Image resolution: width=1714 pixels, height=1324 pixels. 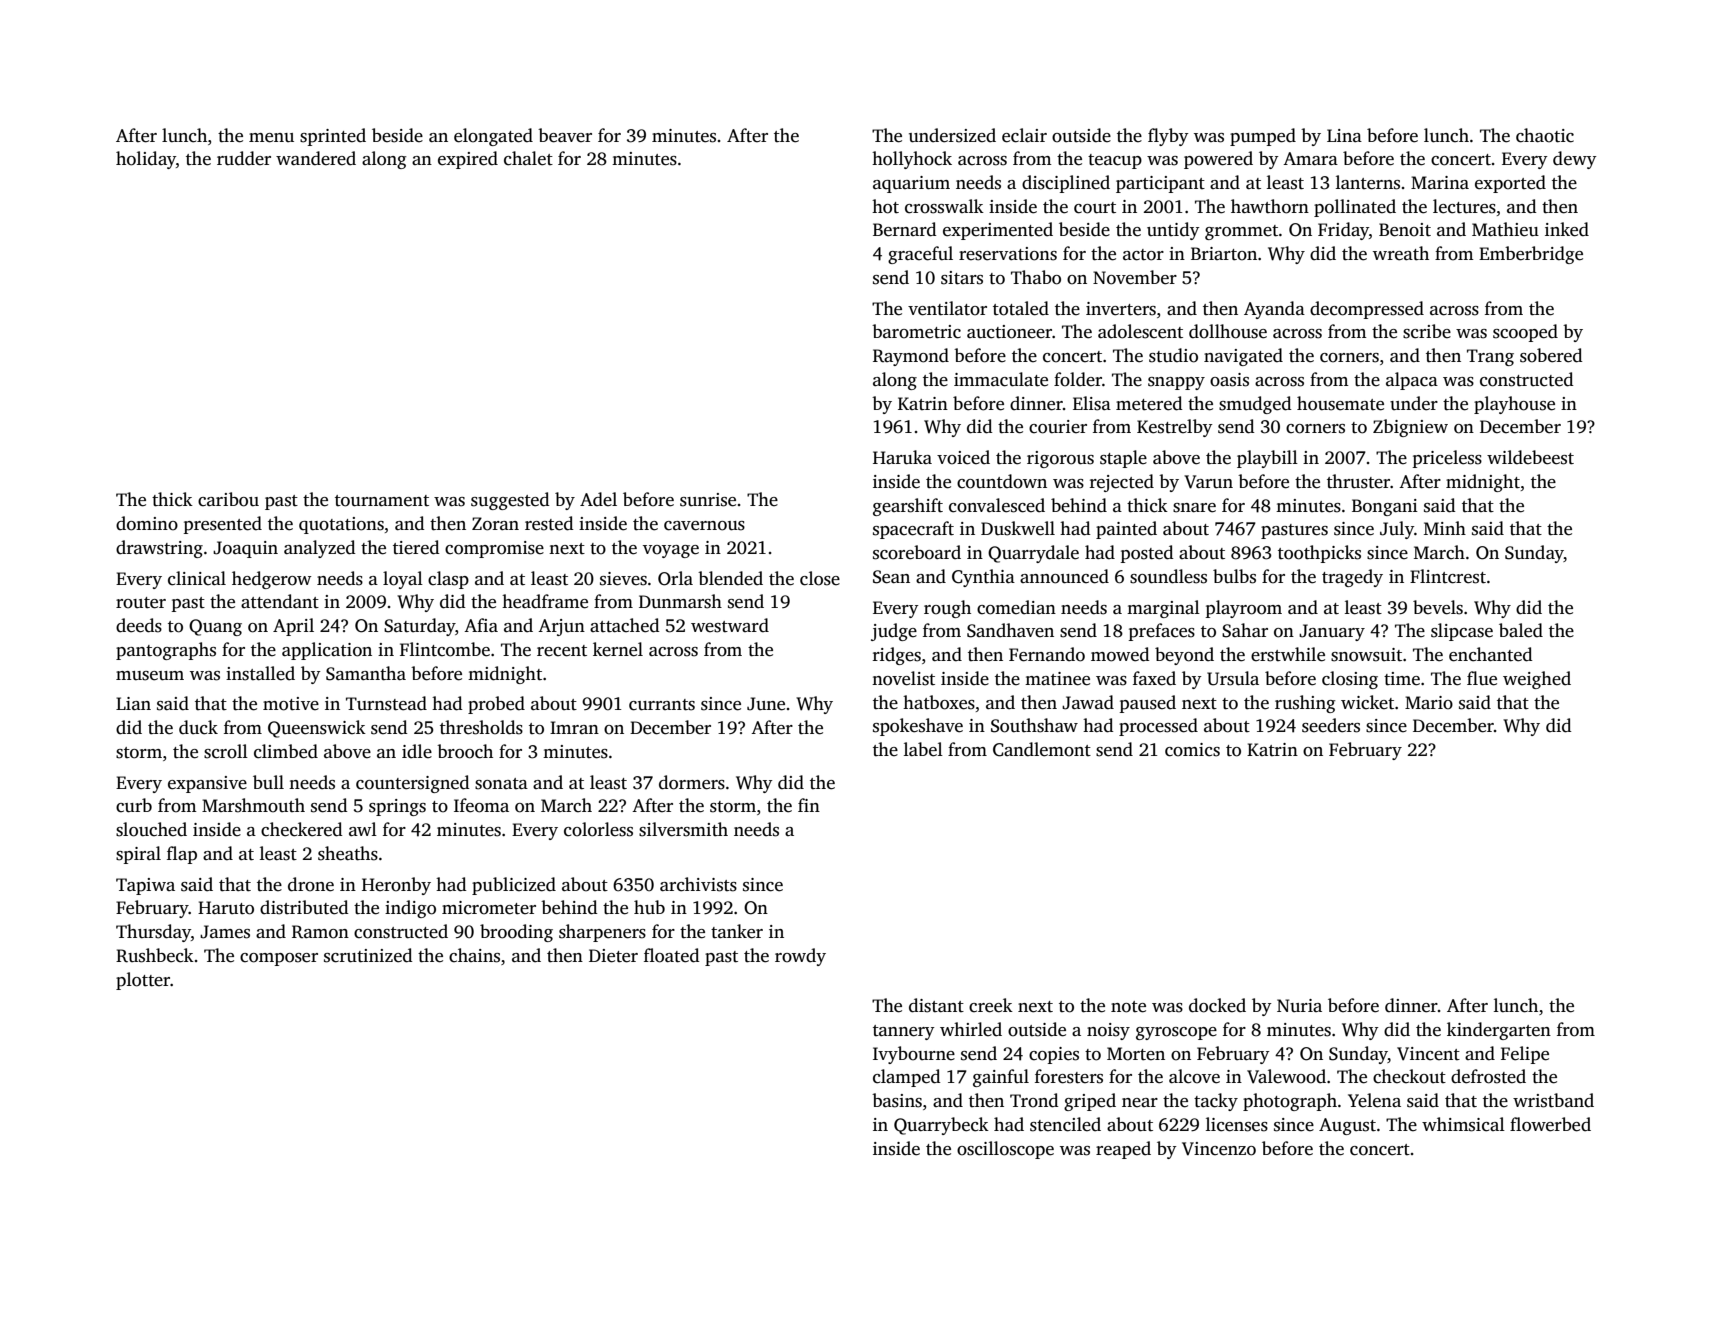 I want to click on museum, so click(x=150, y=676).
